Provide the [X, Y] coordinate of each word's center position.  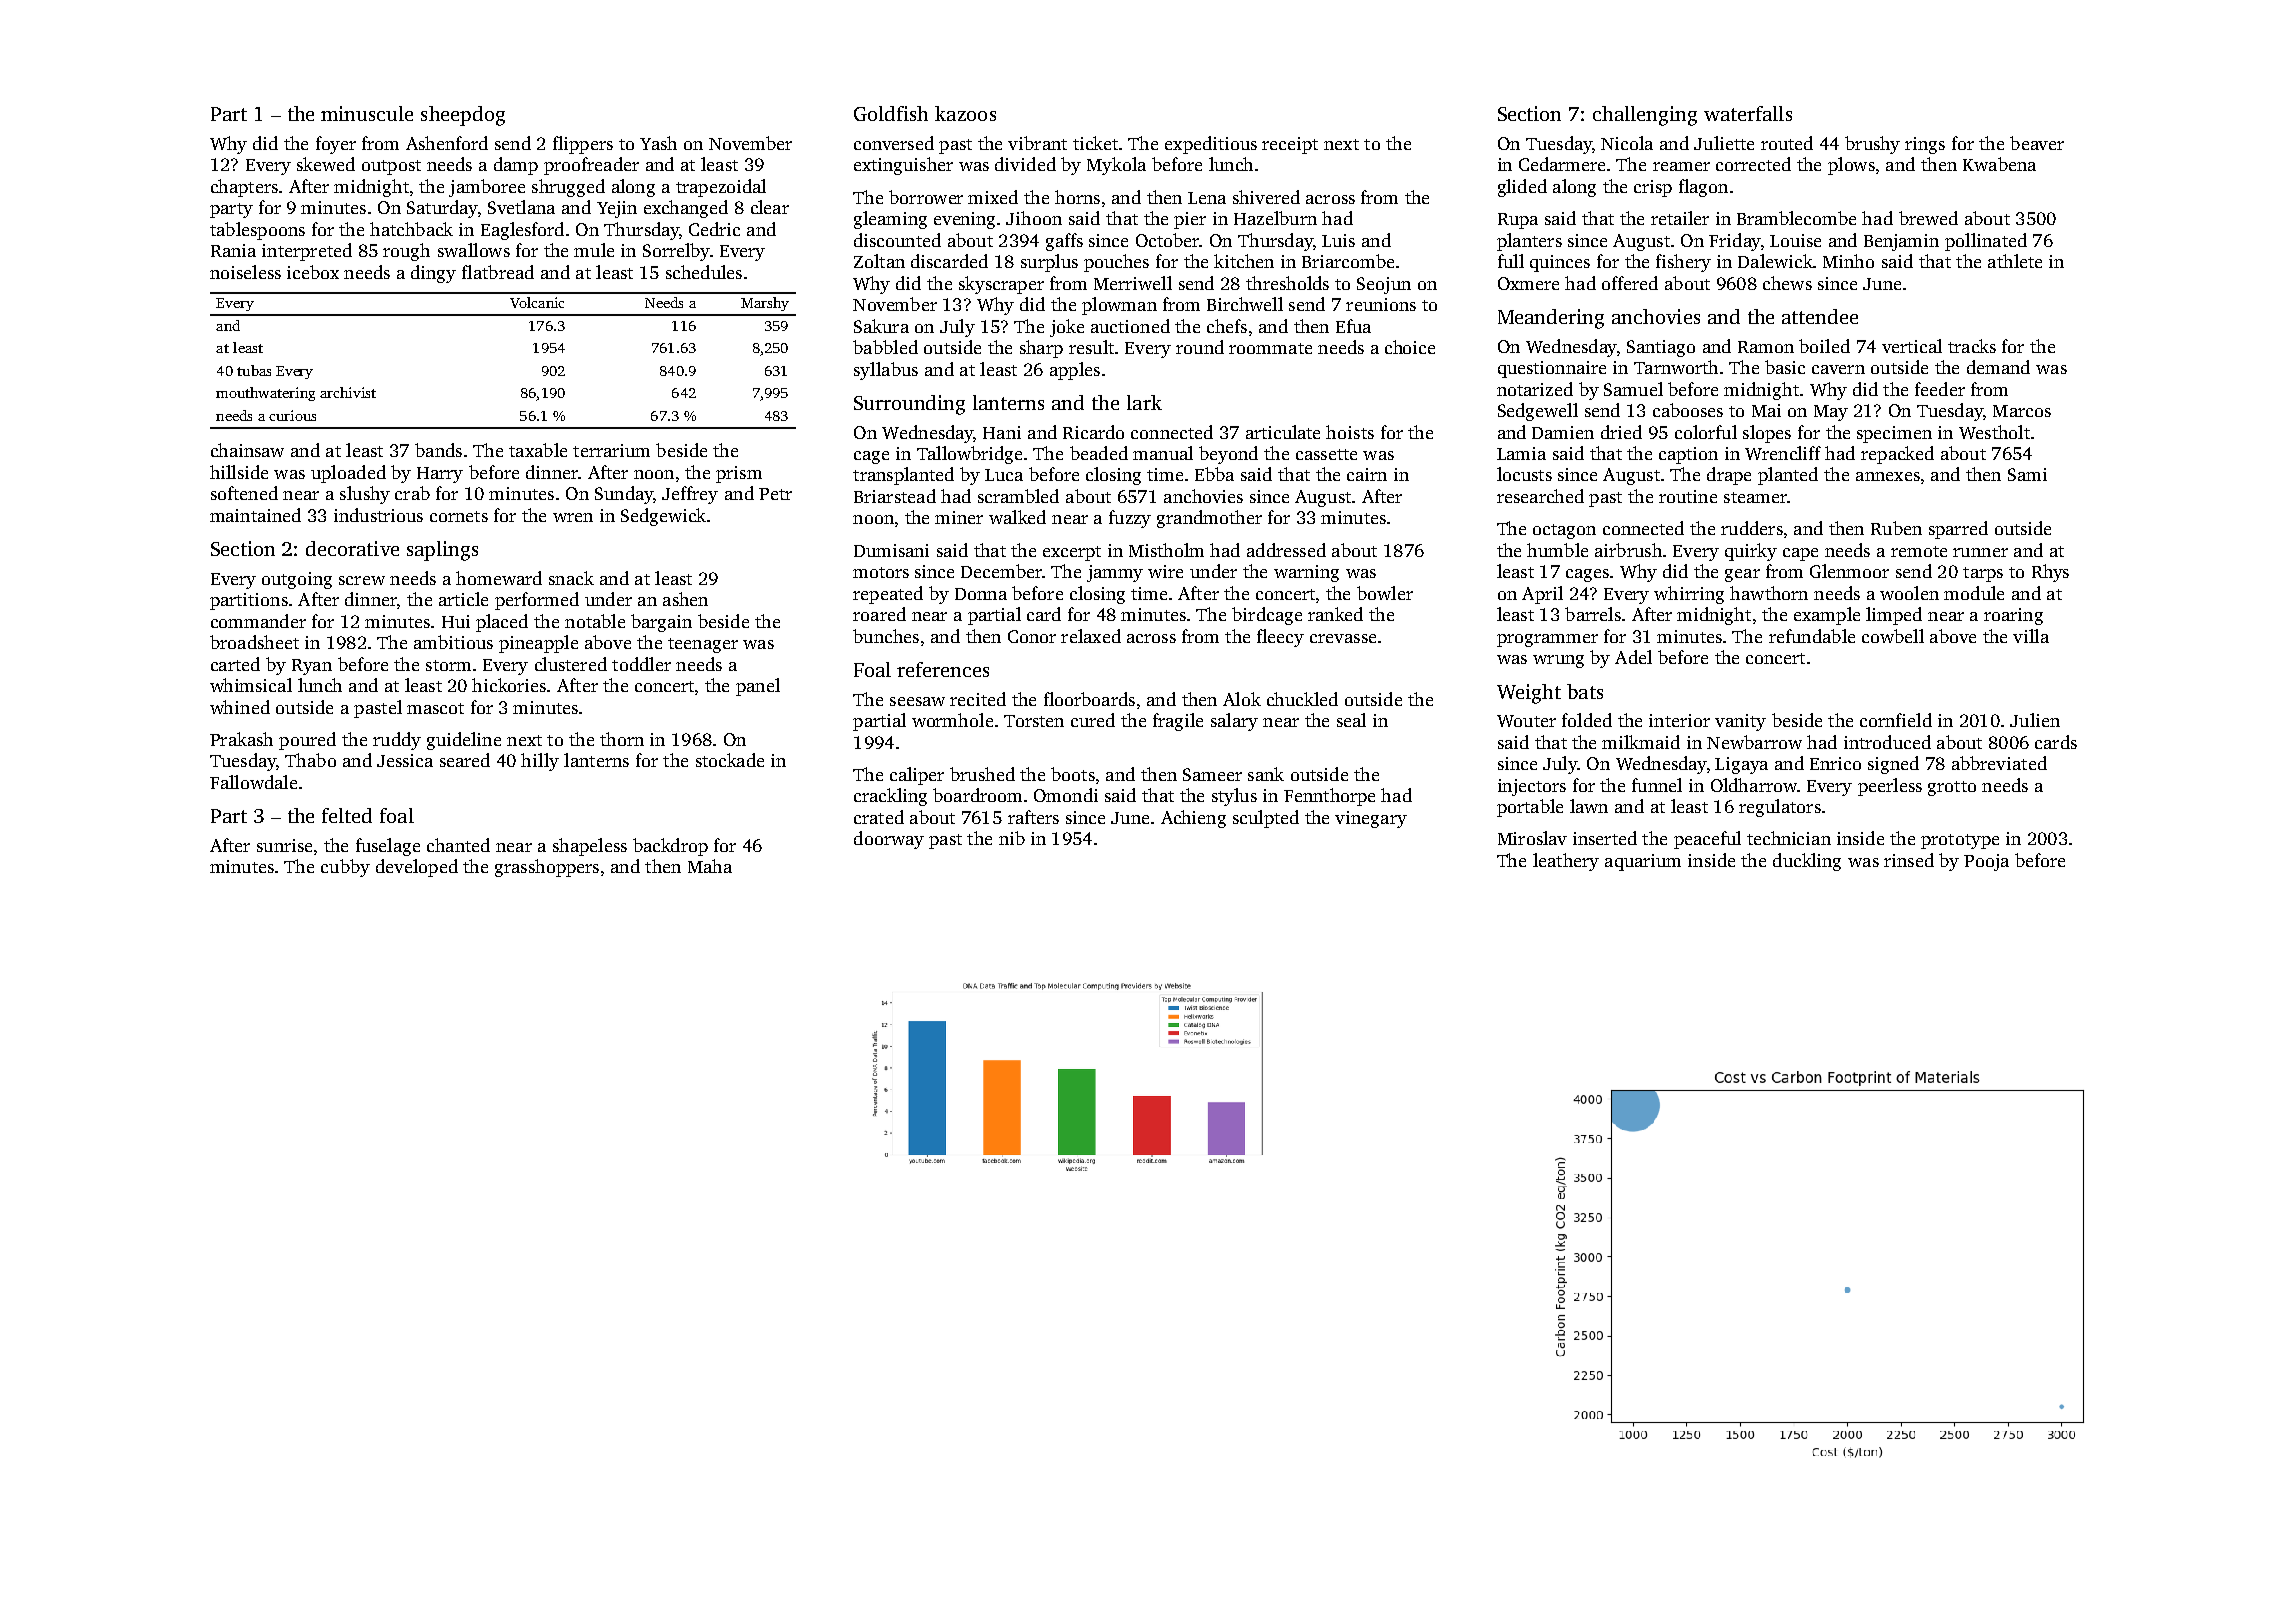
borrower [926, 197]
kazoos [965, 113]
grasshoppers [547, 868]
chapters [244, 188]
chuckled [1302, 699]
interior [1679, 720]
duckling [1807, 862]
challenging [1645, 116]
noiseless [245, 272]
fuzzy [1130, 519]
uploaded [348, 474]
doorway [889, 840]
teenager [703, 645]
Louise [1795, 240]
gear [1742, 575]
